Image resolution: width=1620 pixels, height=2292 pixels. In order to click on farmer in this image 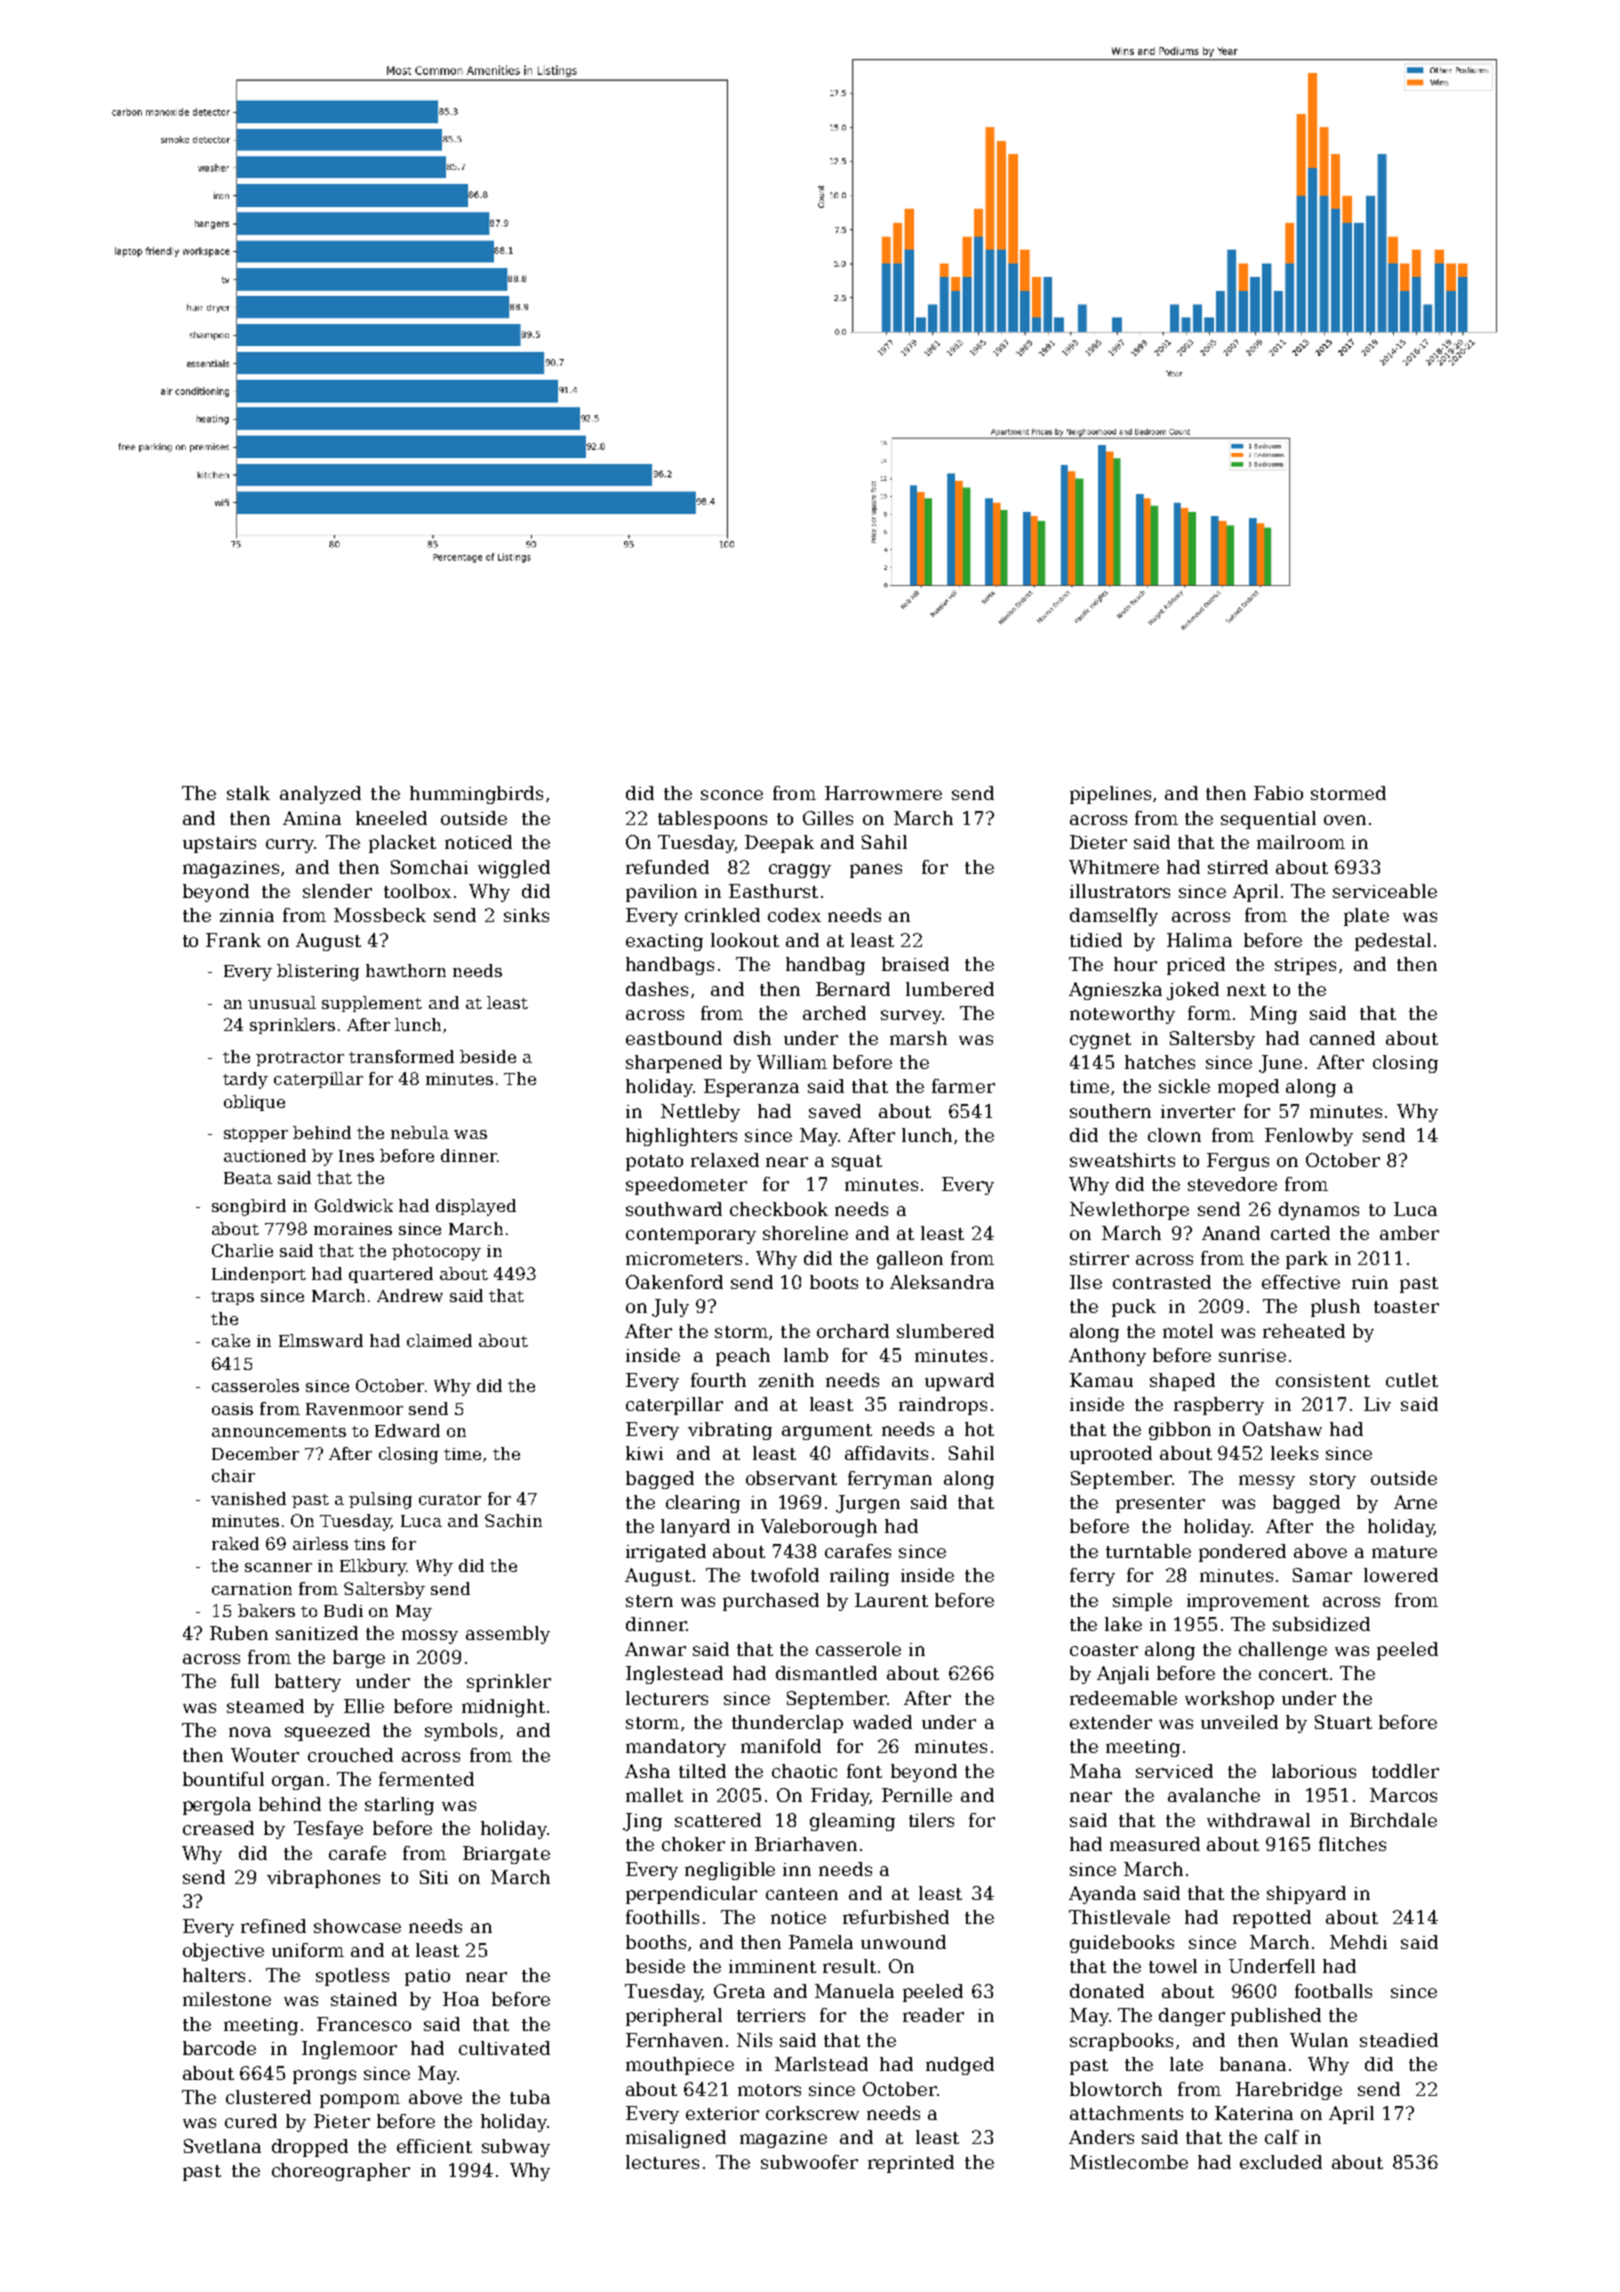, I will do `click(963, 1086)`.
